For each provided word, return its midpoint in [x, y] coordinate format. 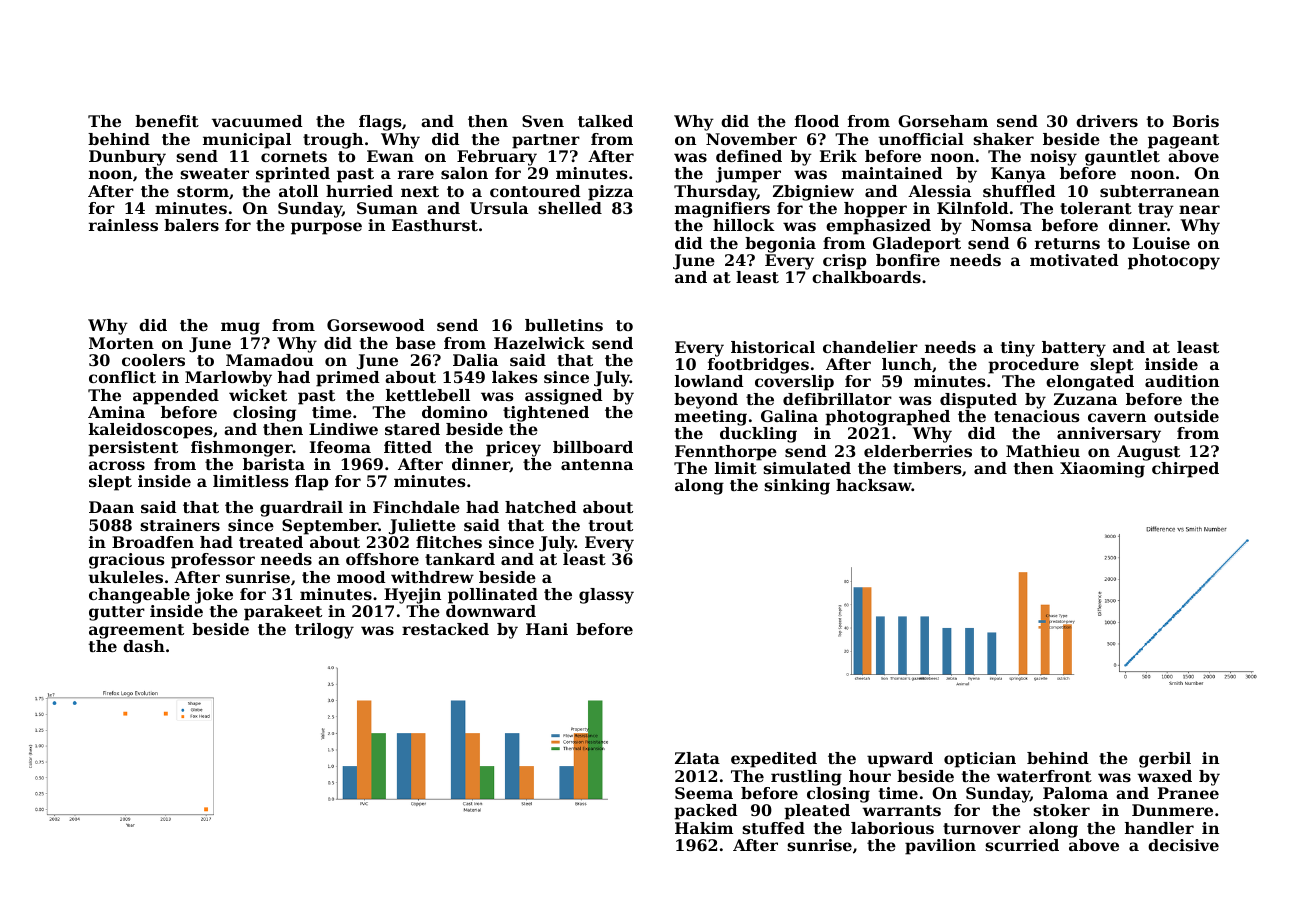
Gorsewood [376, 325]
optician [980, 760]
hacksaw [874, 485]
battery [1074, 349]
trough [333, 141]
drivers [1107, 121]
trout [611, 525]
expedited [774, 760]
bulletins [564, 325]
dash [144, 646]
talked [605, 121]
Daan [111, 507]
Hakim [704, 828]
